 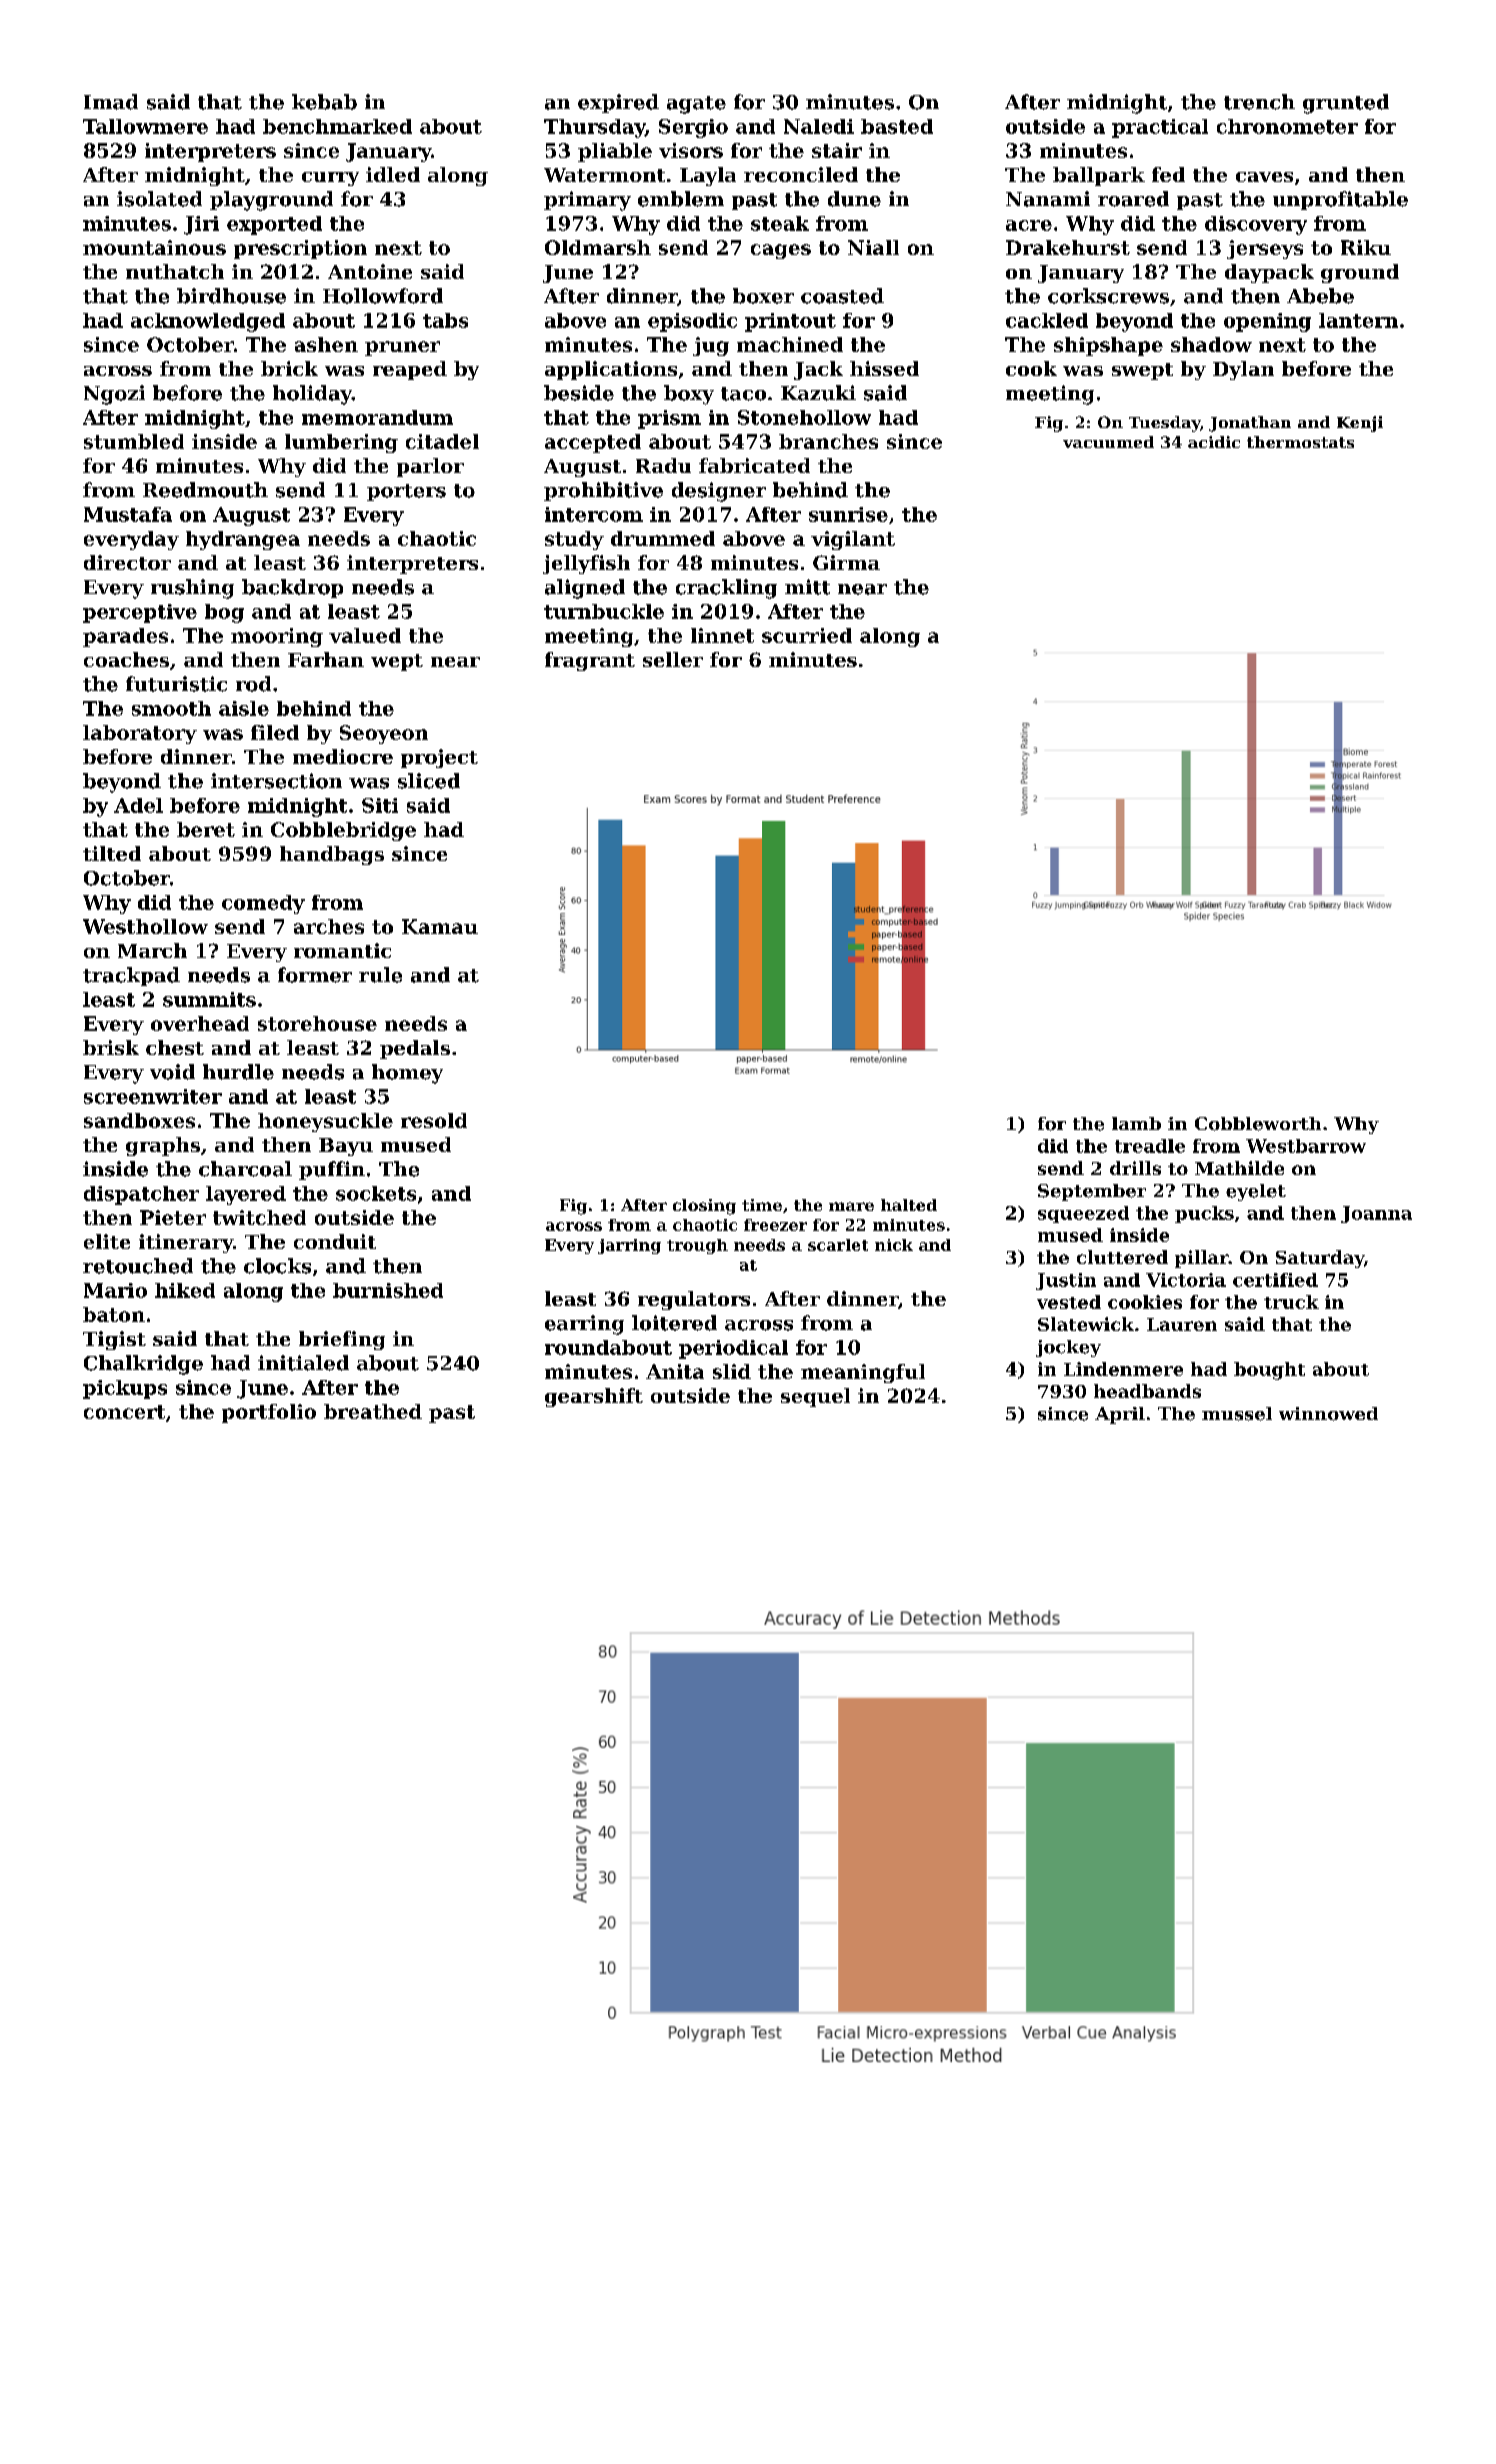 I want to click on handbags, so click(x=332, y=855).
